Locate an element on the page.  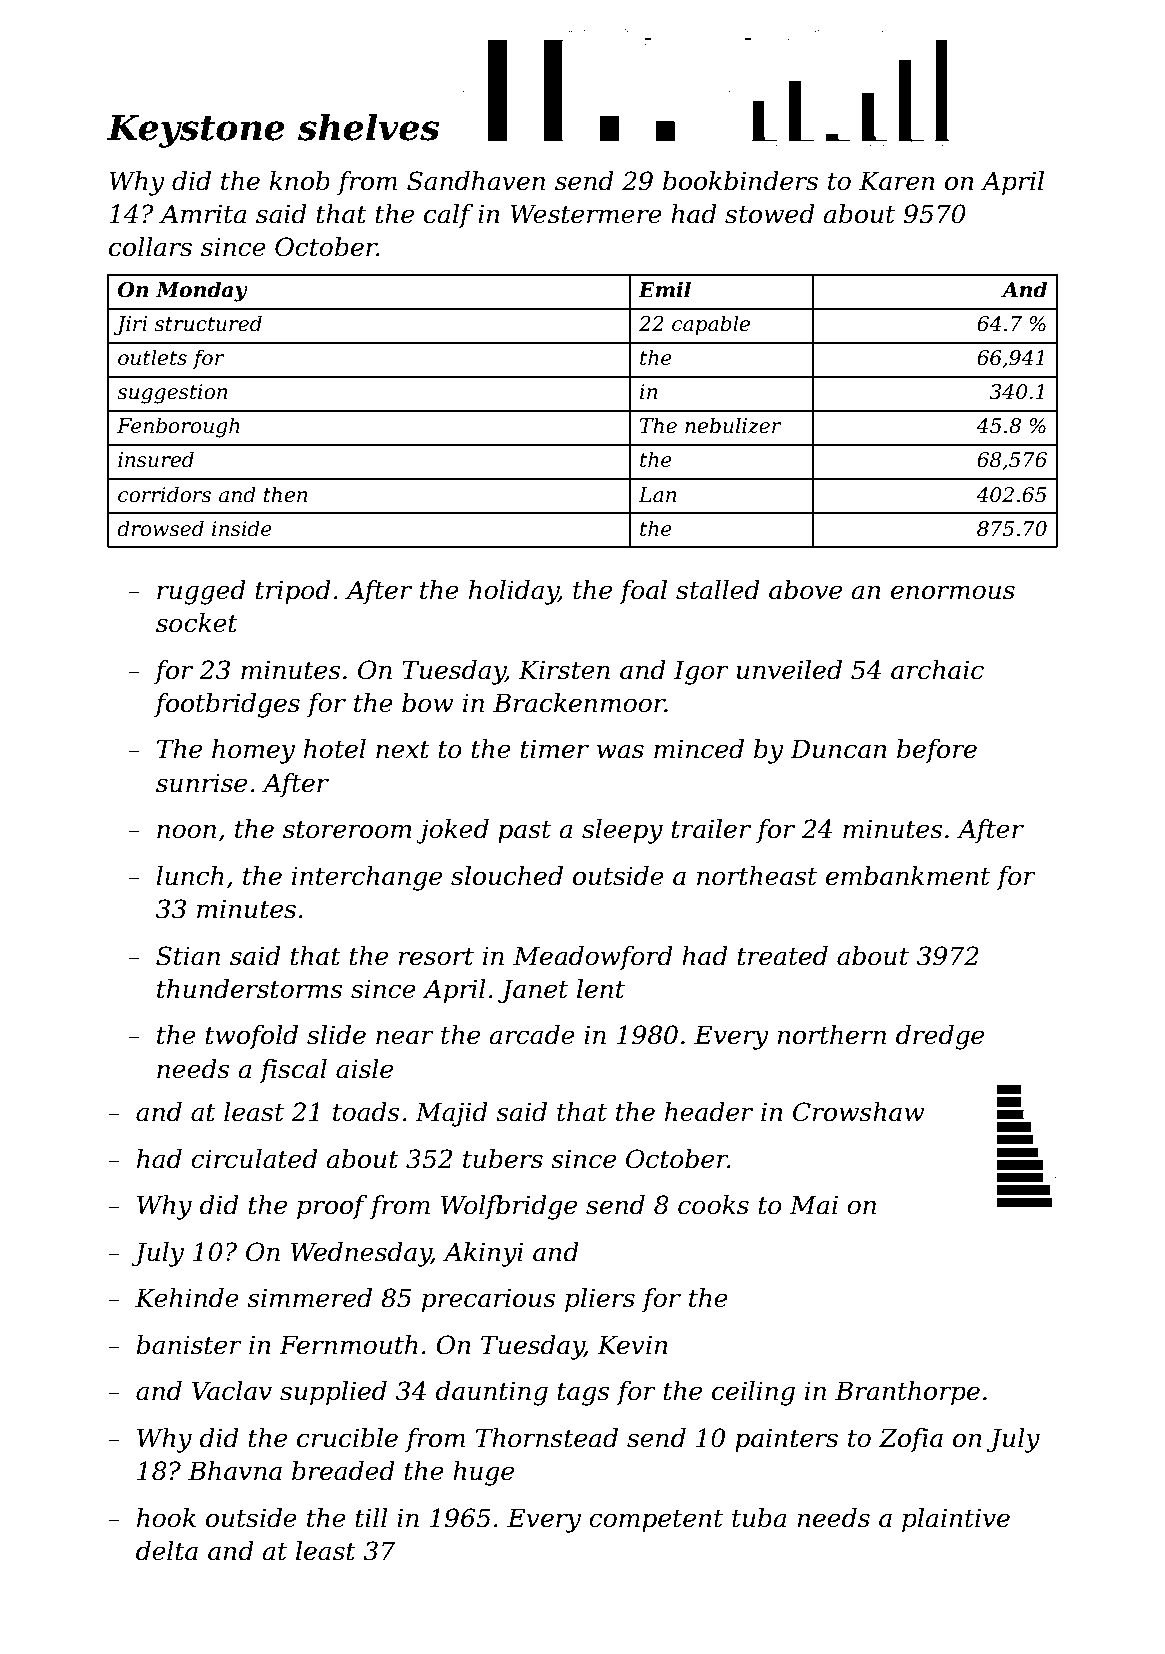
embankment is located at coordinates (908, 876).
